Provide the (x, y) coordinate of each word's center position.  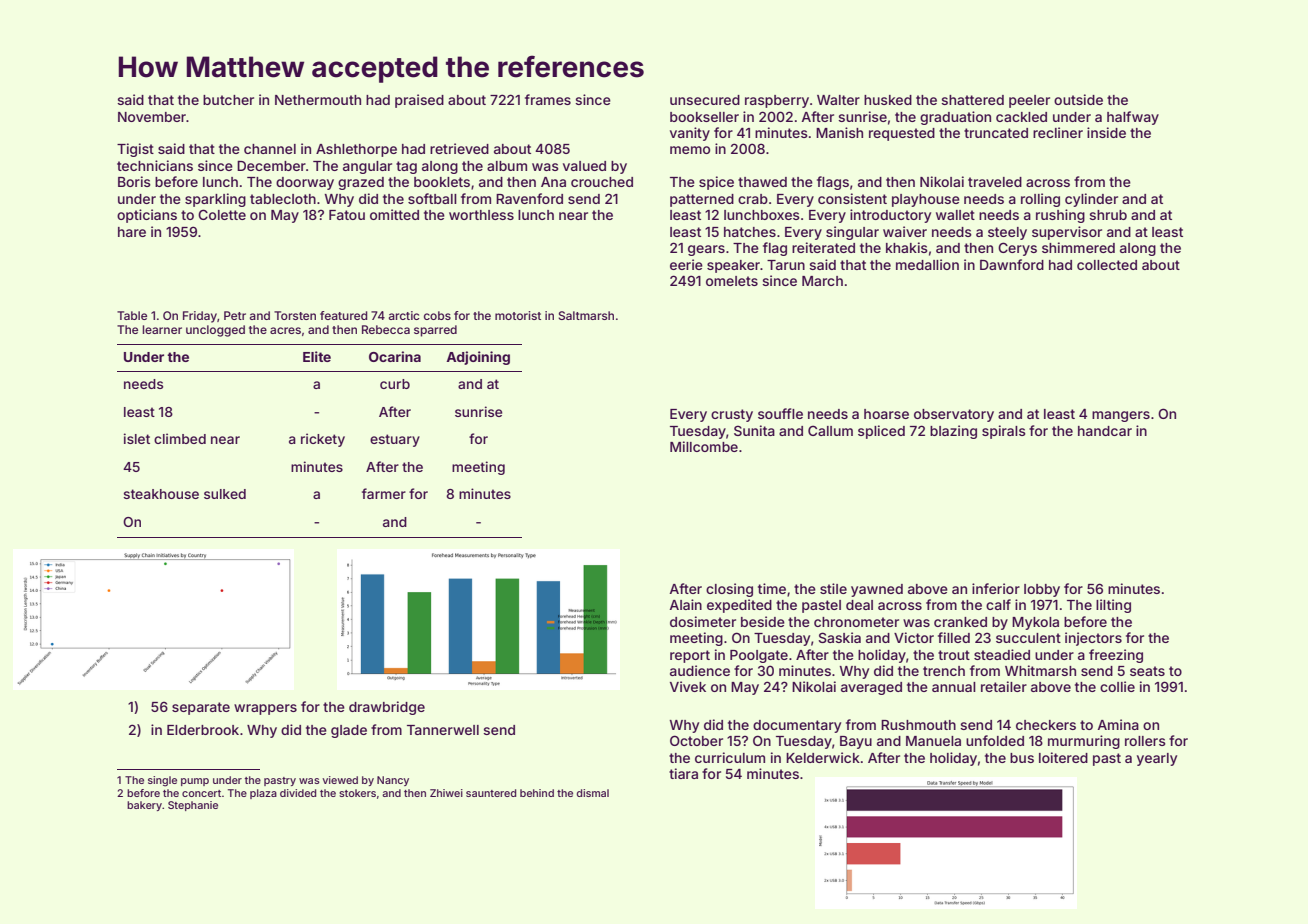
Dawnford (1012, 264)
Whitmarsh (1040, 670)
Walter (838, 100)
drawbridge (387, 708)
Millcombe (704, 446)
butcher (228, 100)
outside (1078, 99)
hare (132, 232)
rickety (323, 440)
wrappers (265, 709)
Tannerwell (443, 730)
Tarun (786, 265)
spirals (1004, 432)
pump (195, 782)
